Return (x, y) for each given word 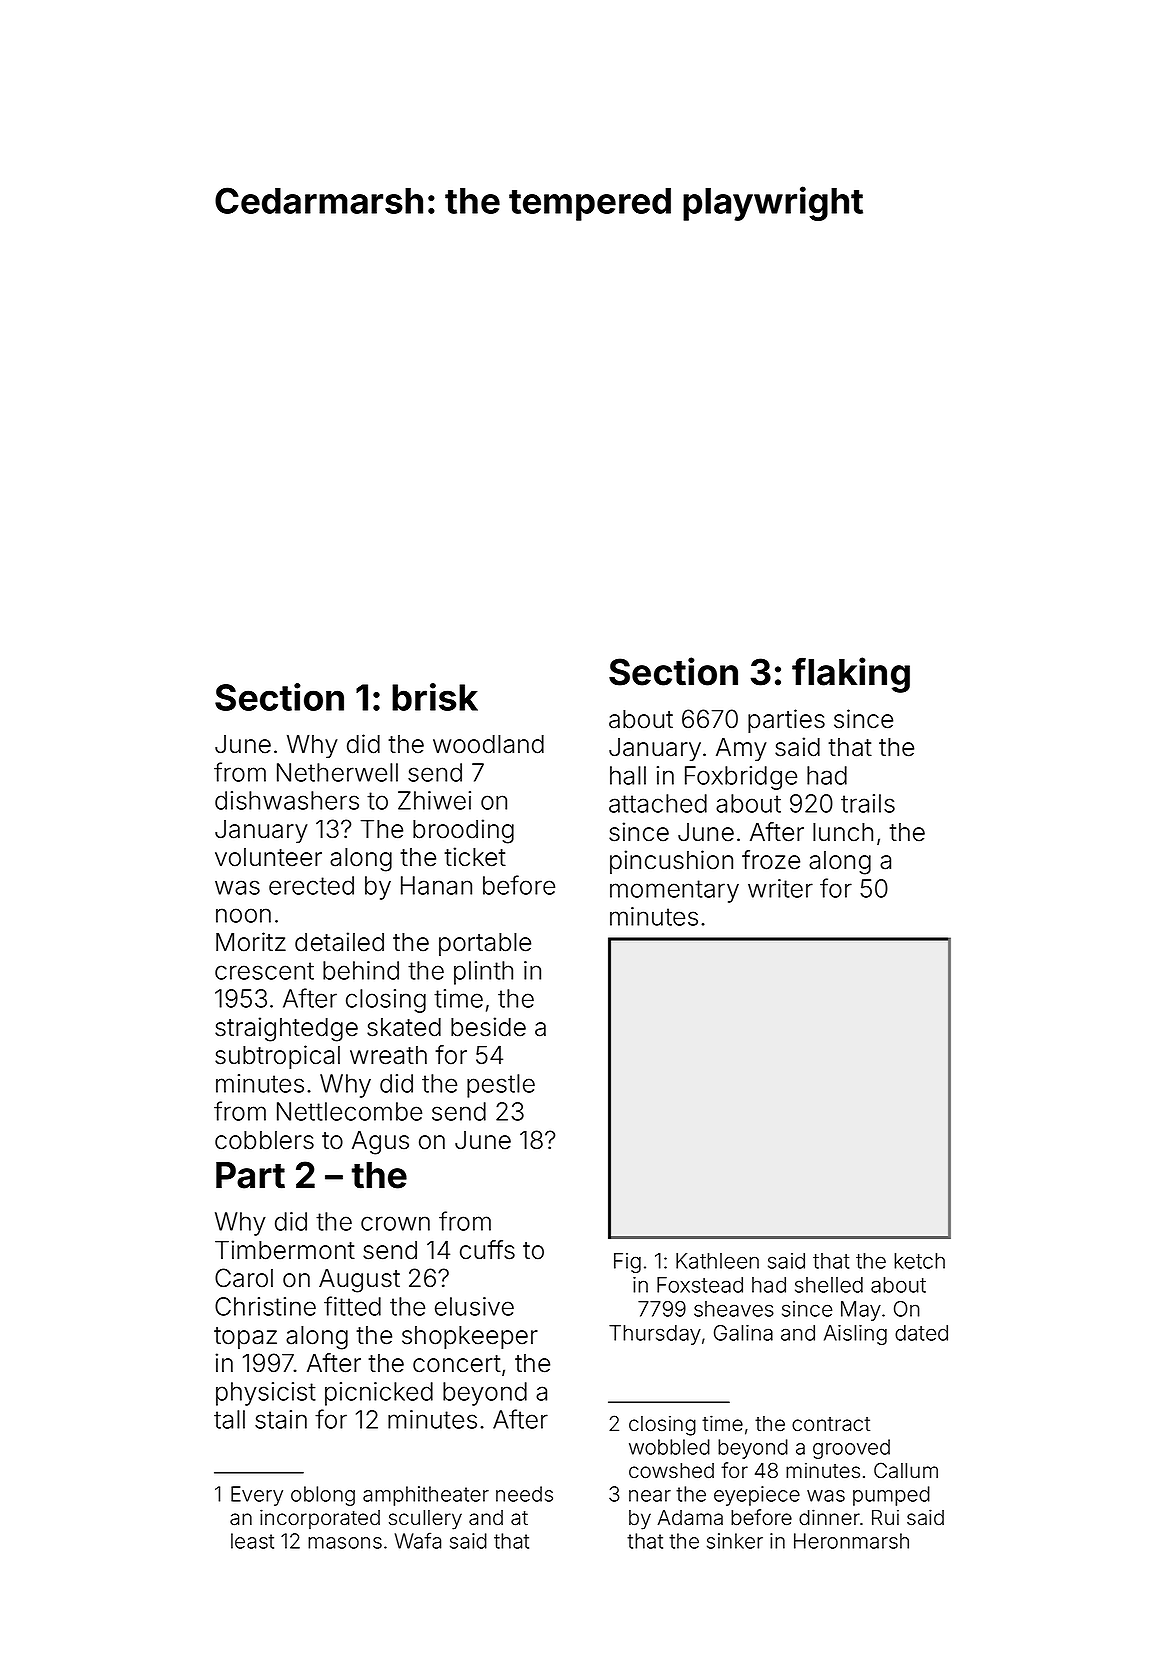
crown (395, 1223)
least (252, 1541)
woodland (488, 744)
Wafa (418, 1540)
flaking (851, 675)
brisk (435, 697)
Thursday (655, 1335)
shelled (829, 1285)
